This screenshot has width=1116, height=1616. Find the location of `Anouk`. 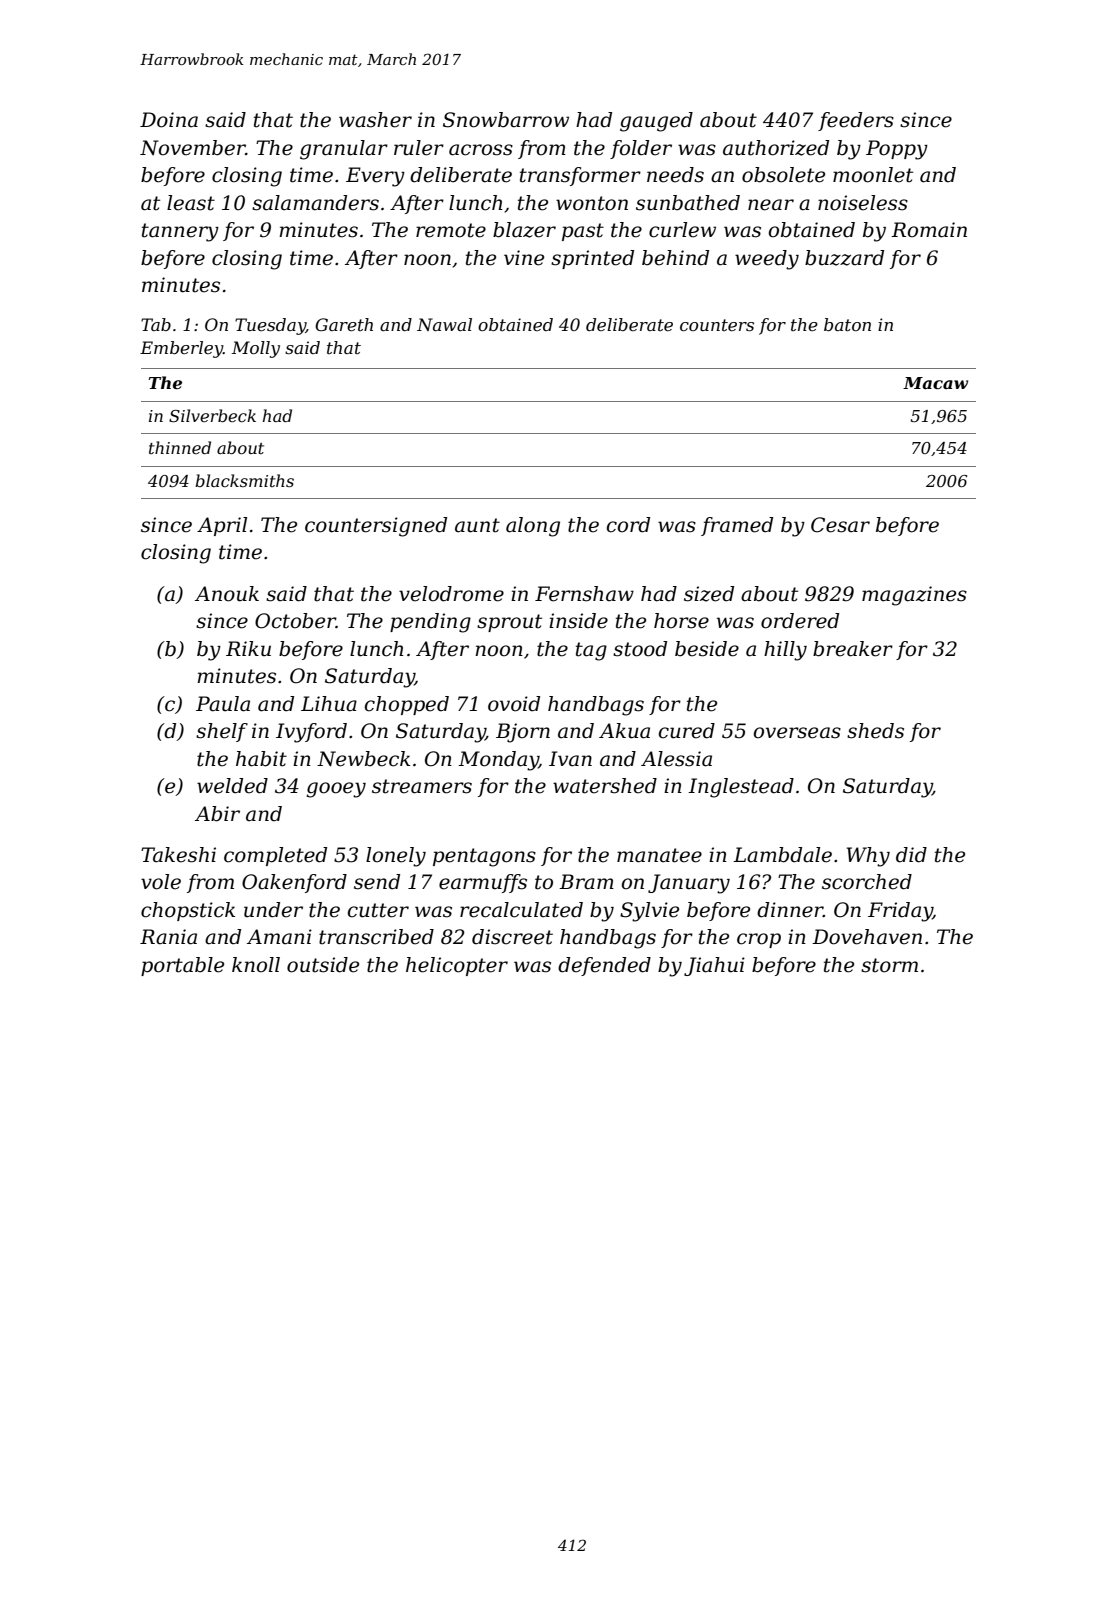

Anouk is located at coordinates (227, 594).
